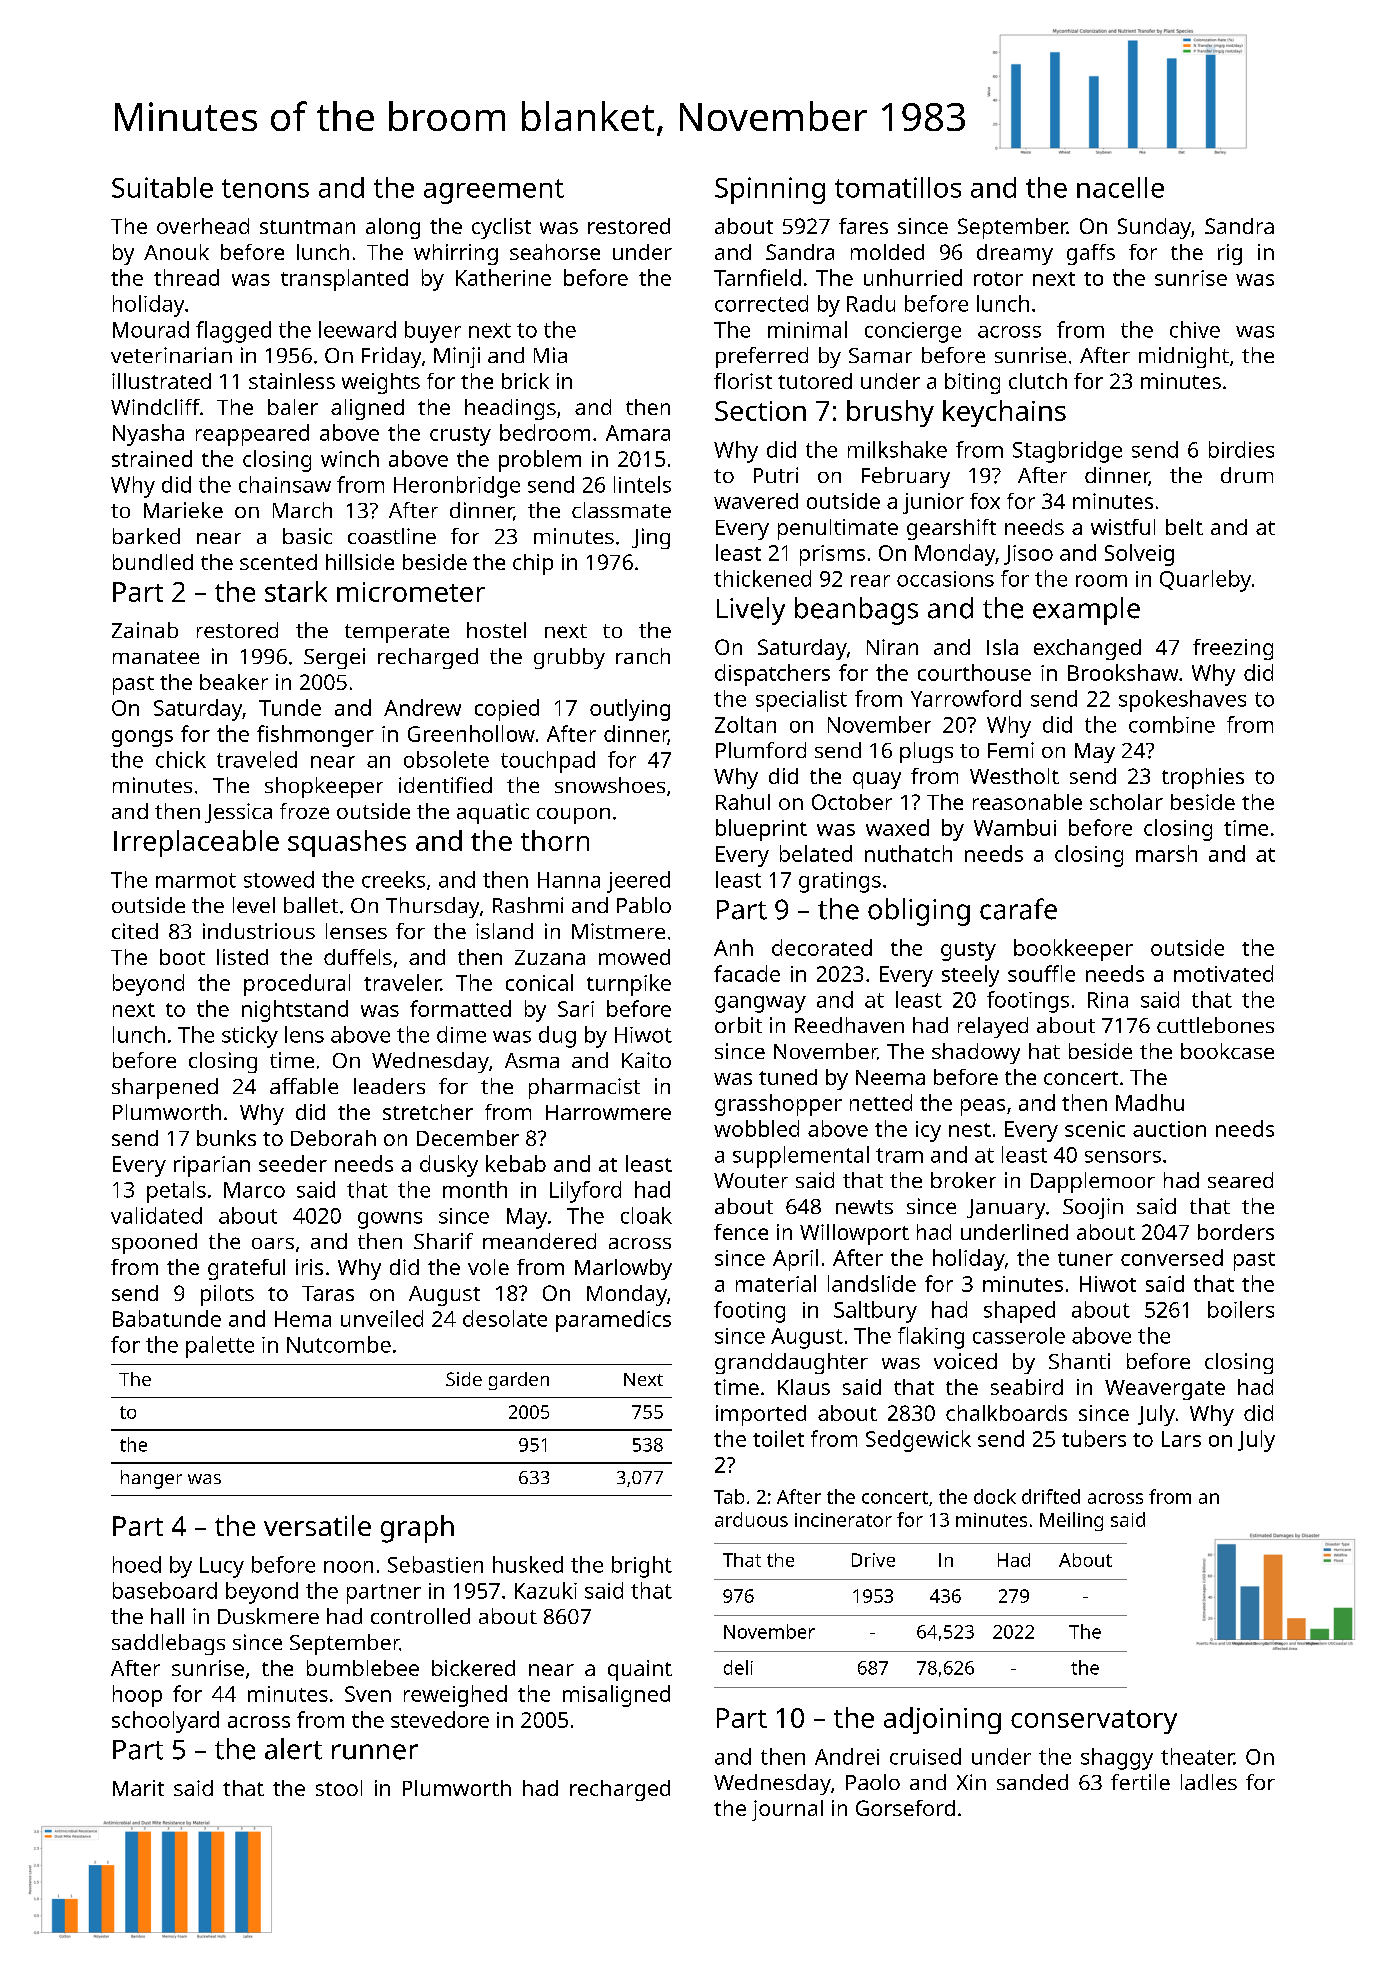 The image size is (1386, 1969). I want to click on blueprint, so click(761, 830).
